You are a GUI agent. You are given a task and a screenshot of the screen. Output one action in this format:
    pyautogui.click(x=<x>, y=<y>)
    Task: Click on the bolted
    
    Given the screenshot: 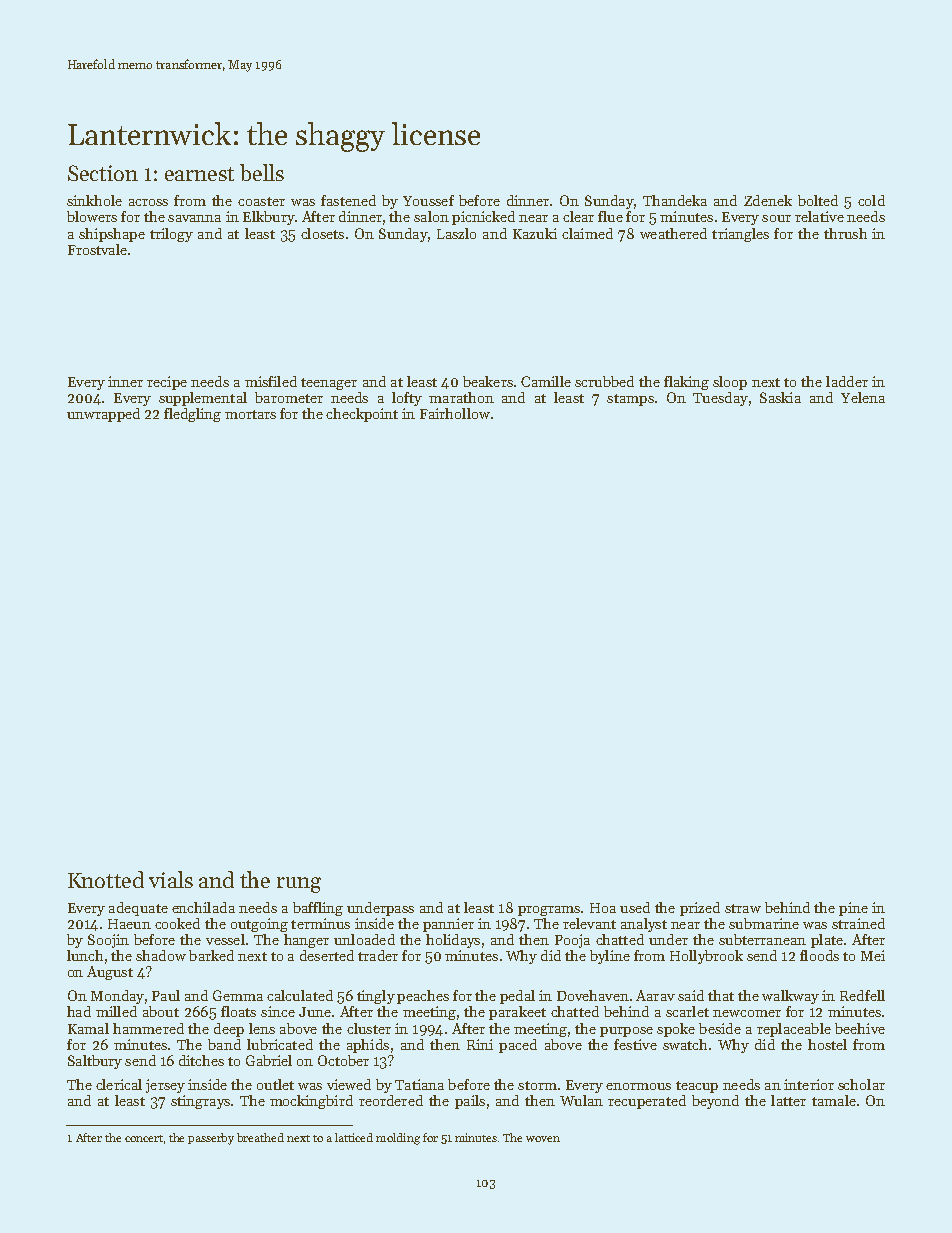 What is the action you would take?
    pyautogui.click(x=818, y=200)
